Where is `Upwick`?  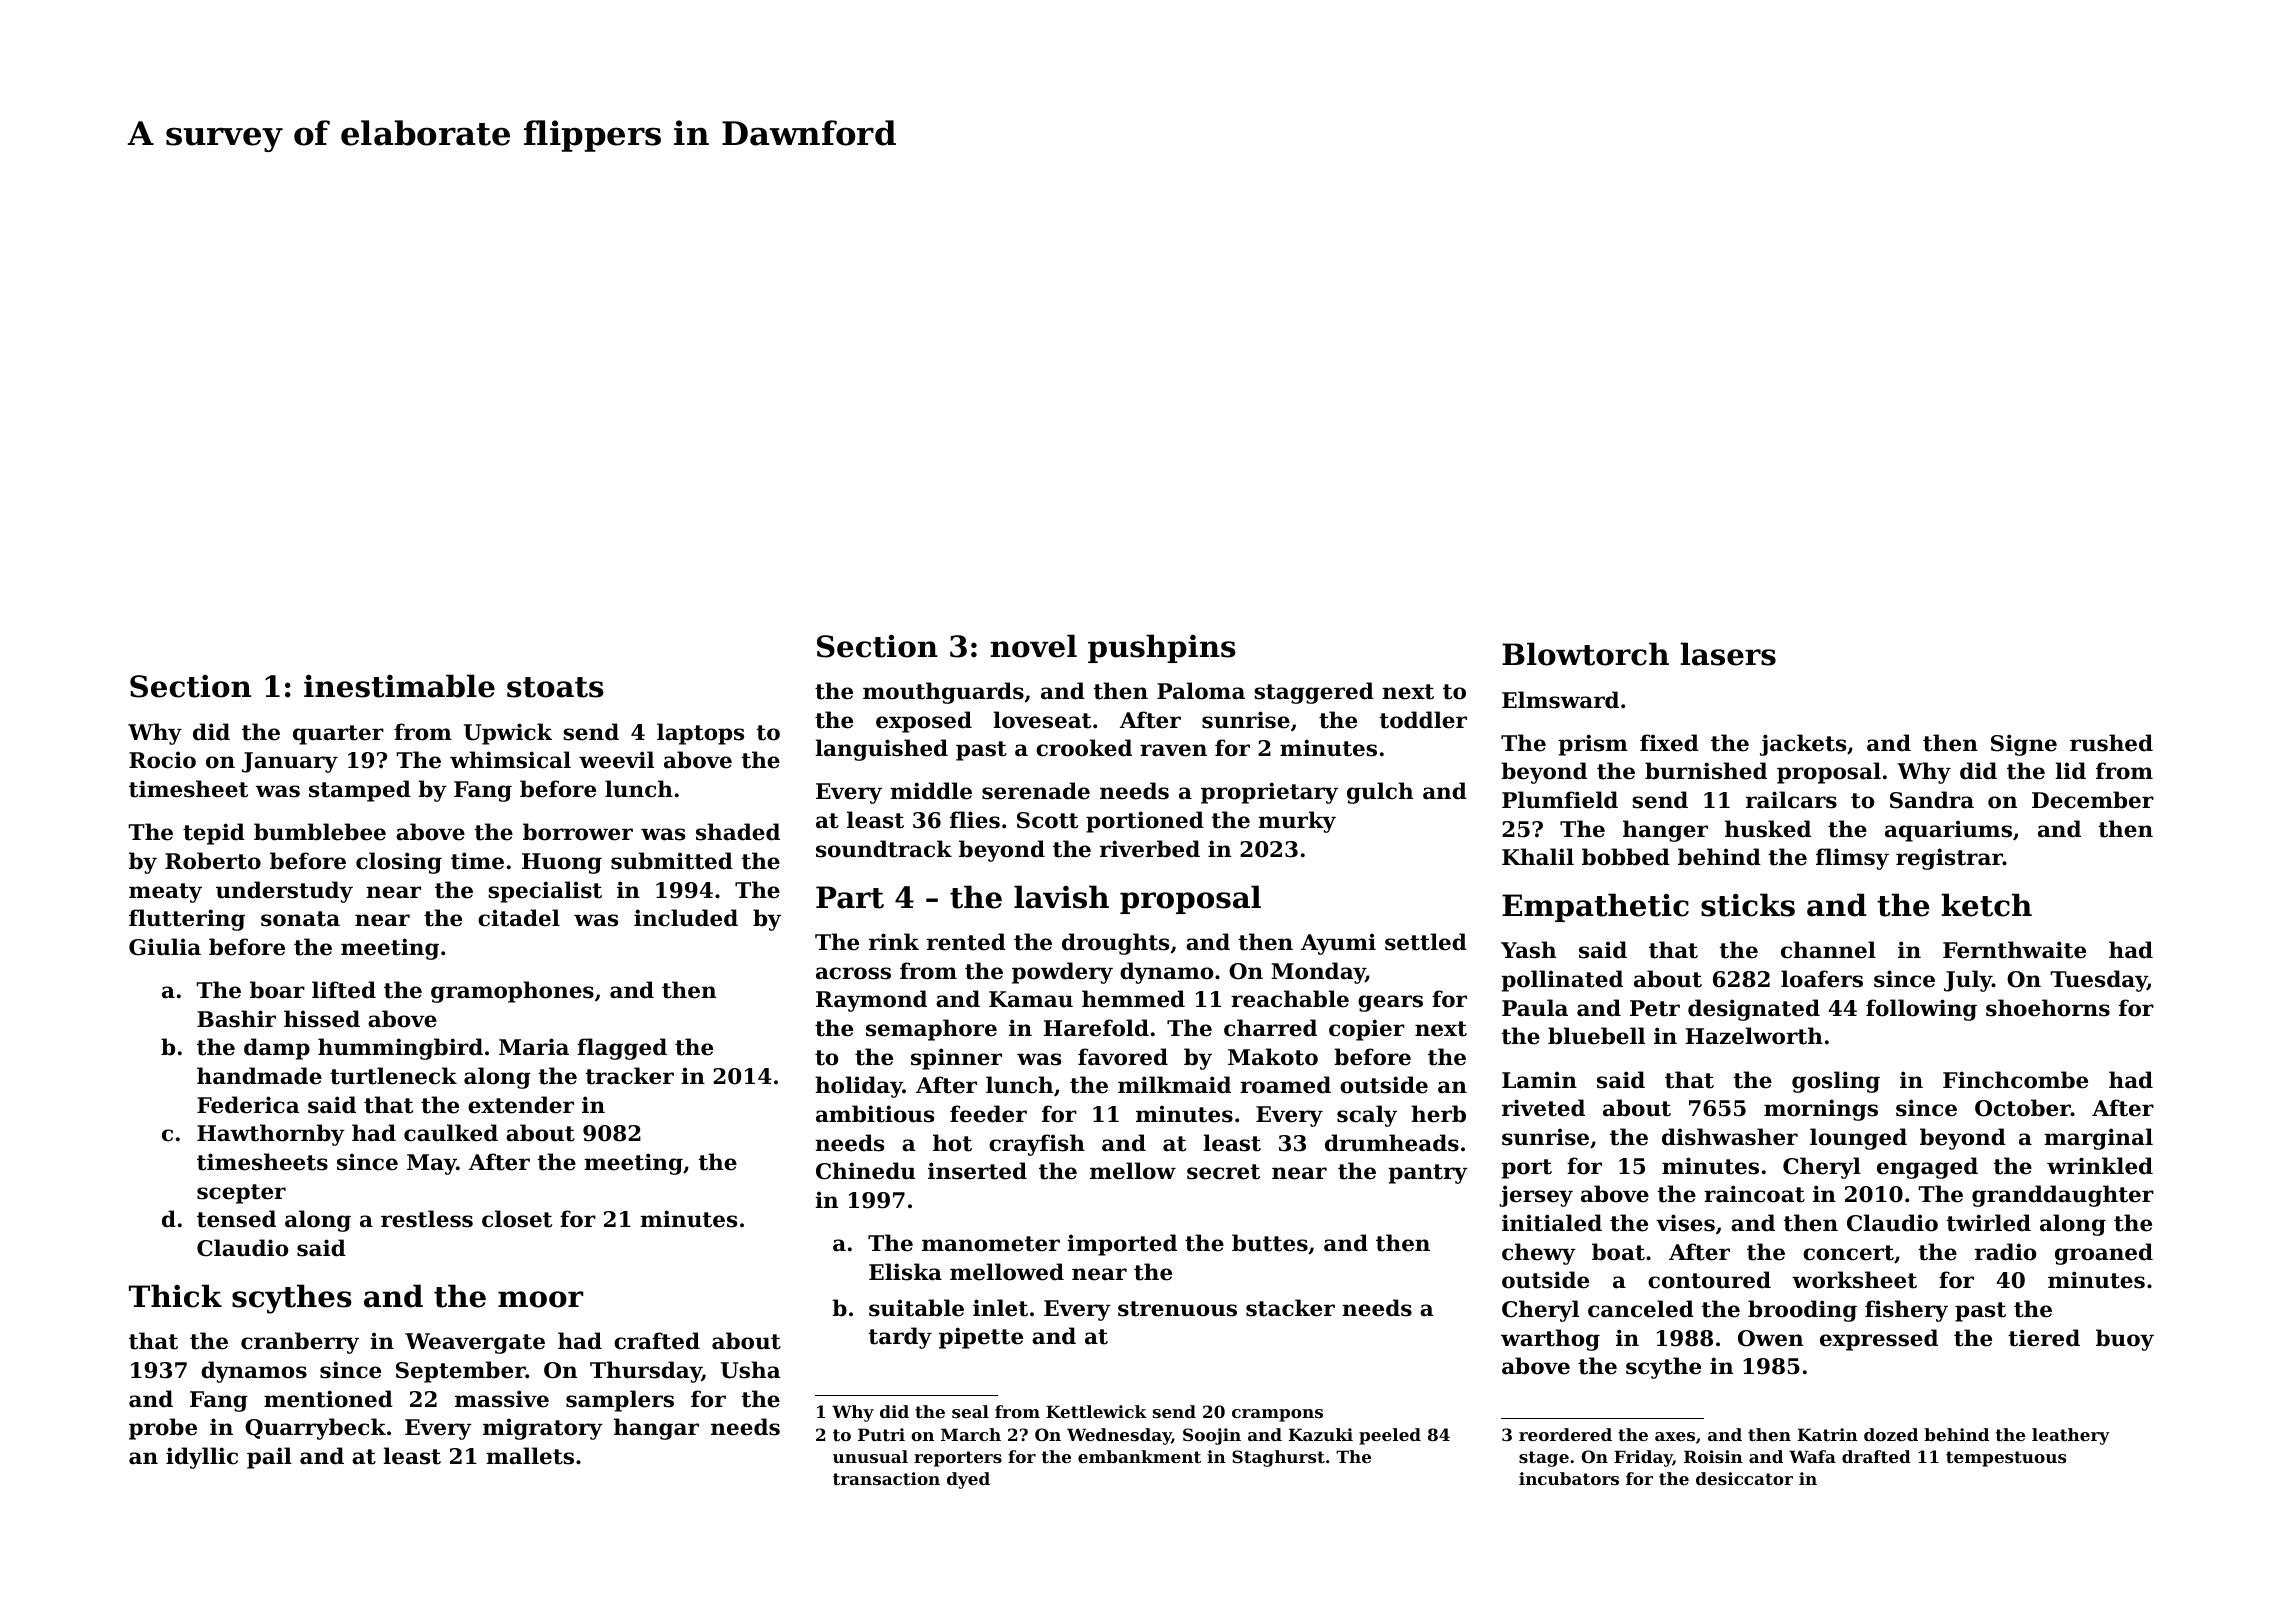 Upwick is located at coordinates (508, 734).
